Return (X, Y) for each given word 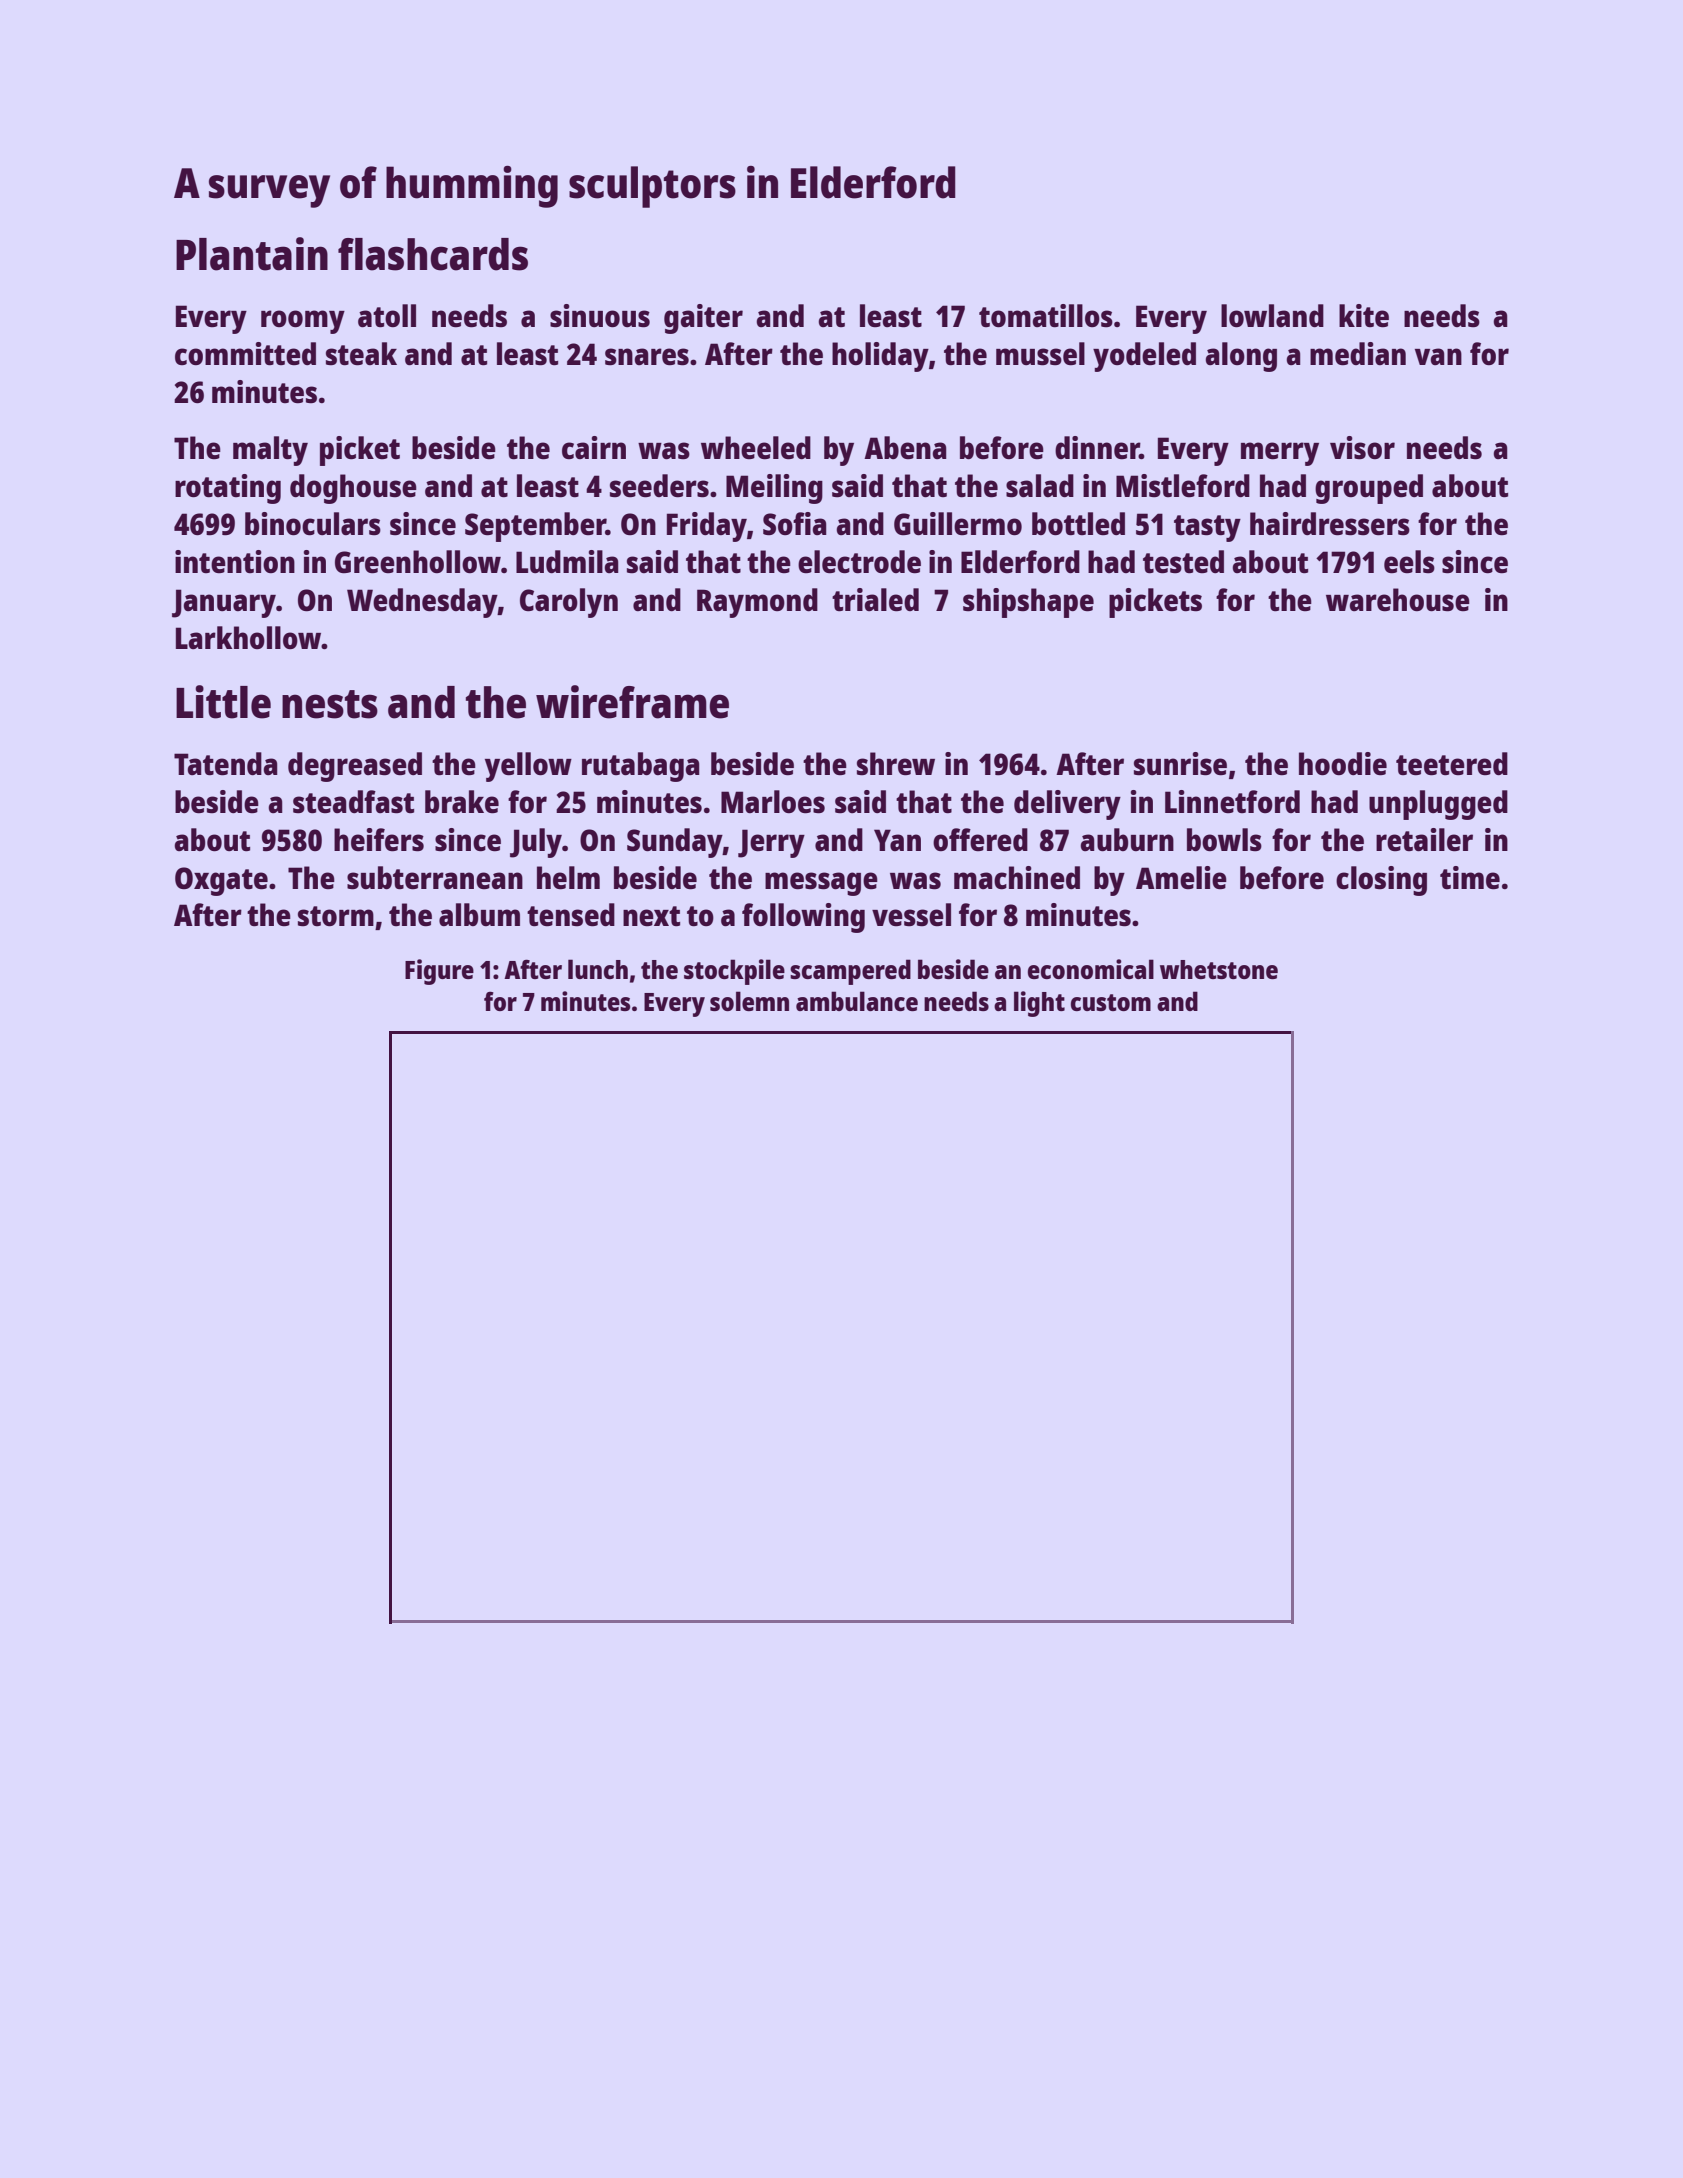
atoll (387, 315)
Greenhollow (418, 562)
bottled (1078, 523)
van (1438, 356)
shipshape (1028, 603)
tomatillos (1046, 316)
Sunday (675, 843)
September (535, 527)
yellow (528, 767)
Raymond (757, 603)
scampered (850, 972)
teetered (1452, 764)
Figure (439, 972)
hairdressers (1330, 524)
